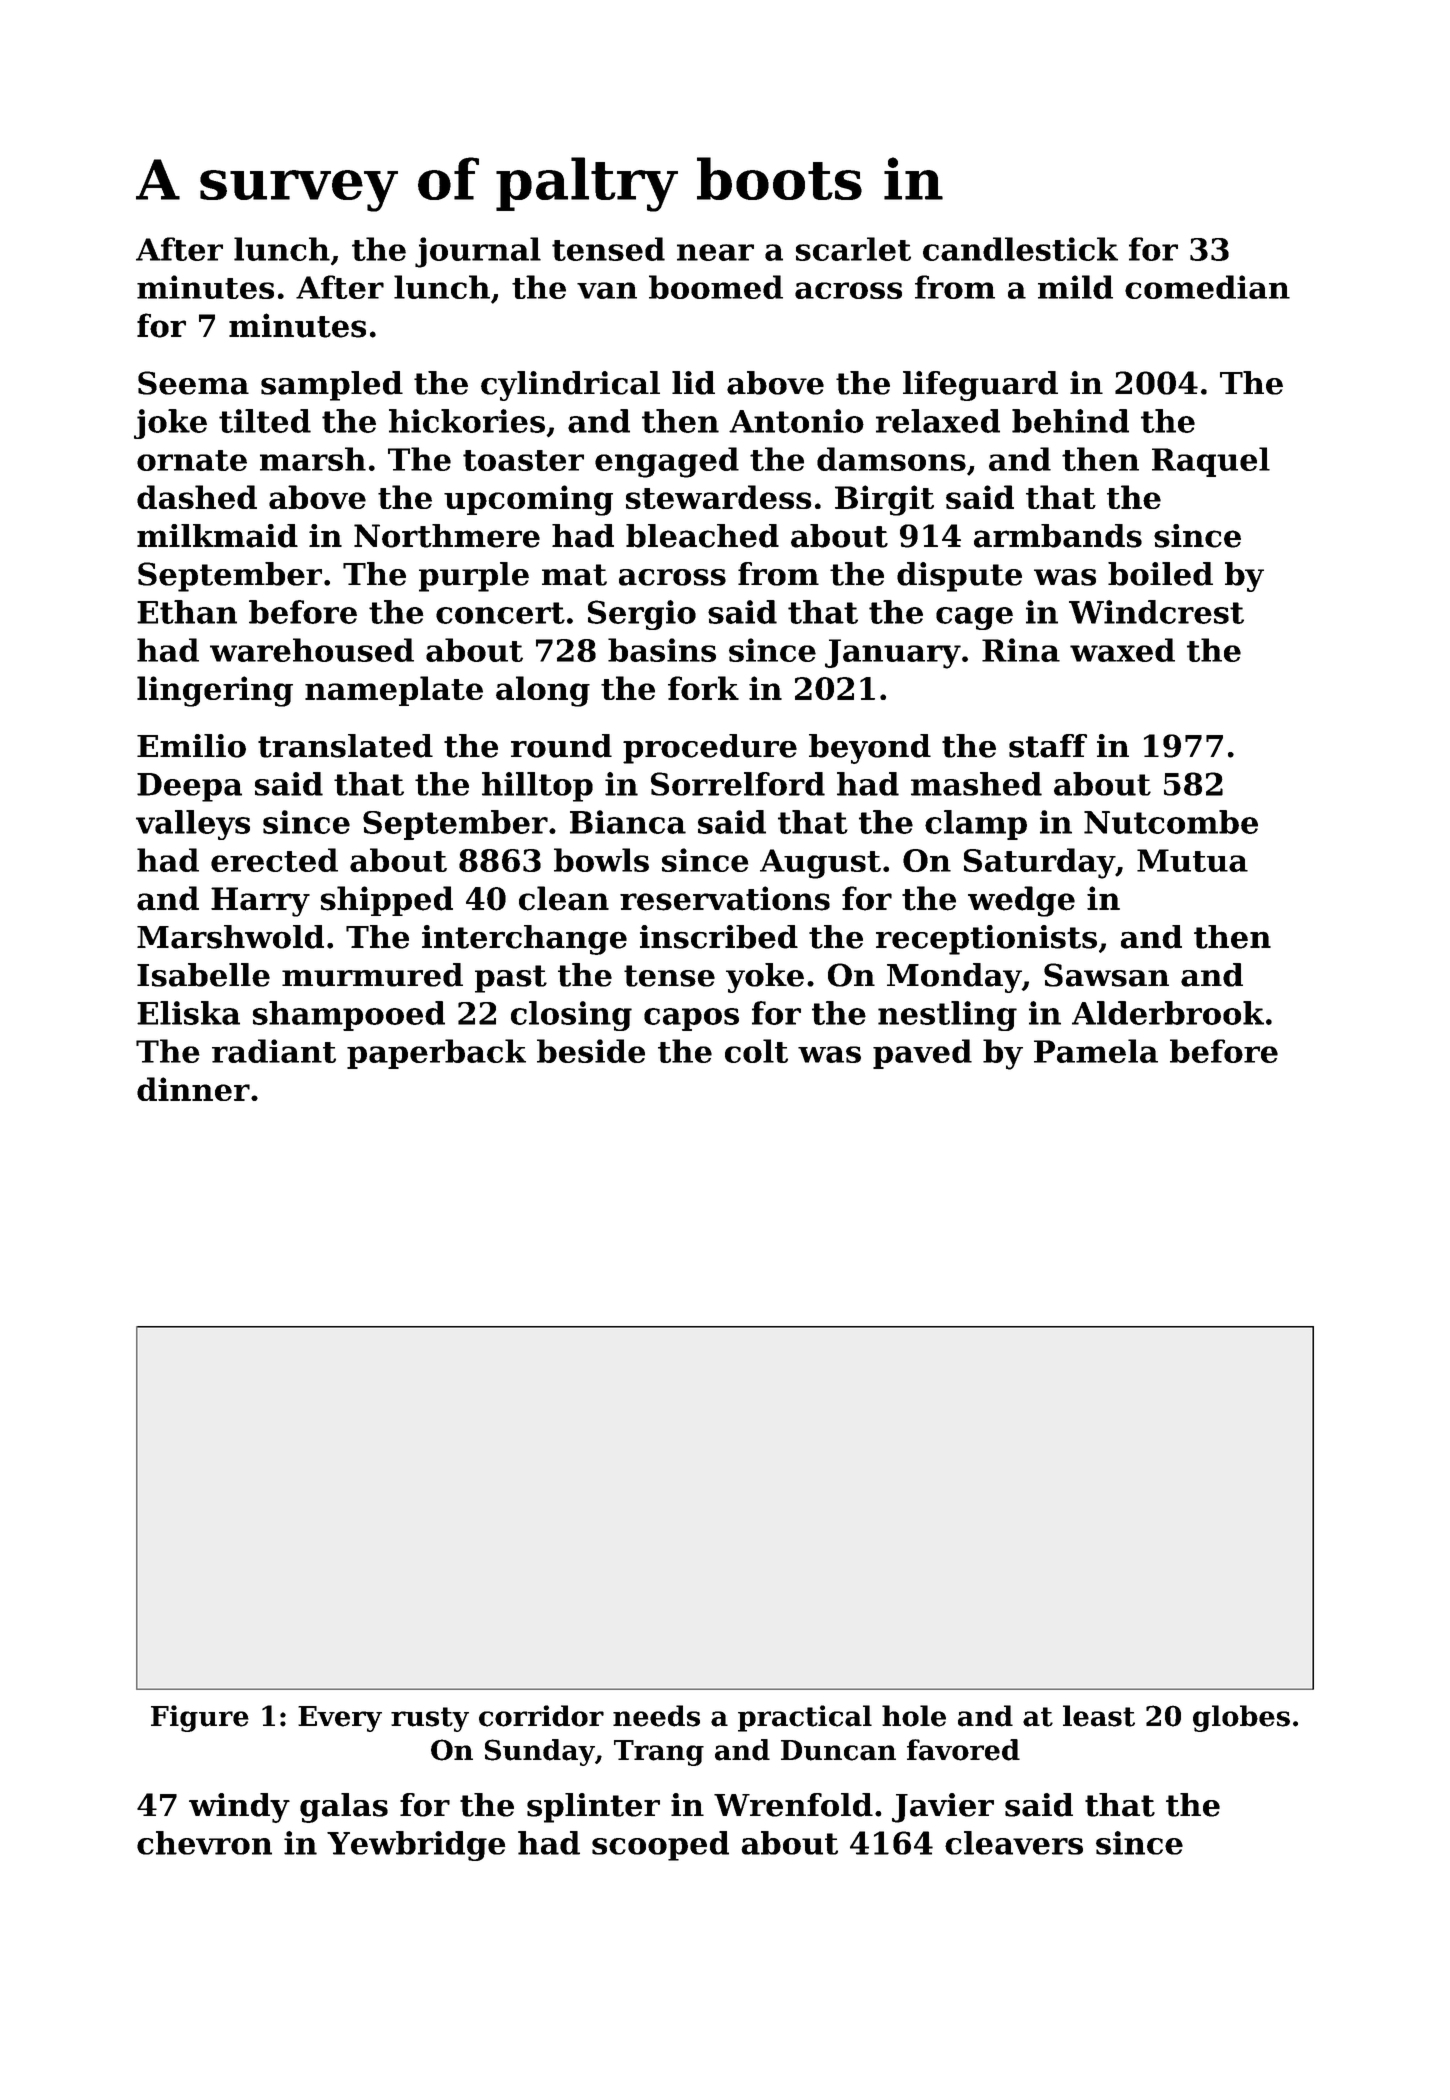 This document has width=1450, height=2100. What do you see at coordinates (667, 462) in the document?
I see `engaged` at bounding box center [667, 462].
